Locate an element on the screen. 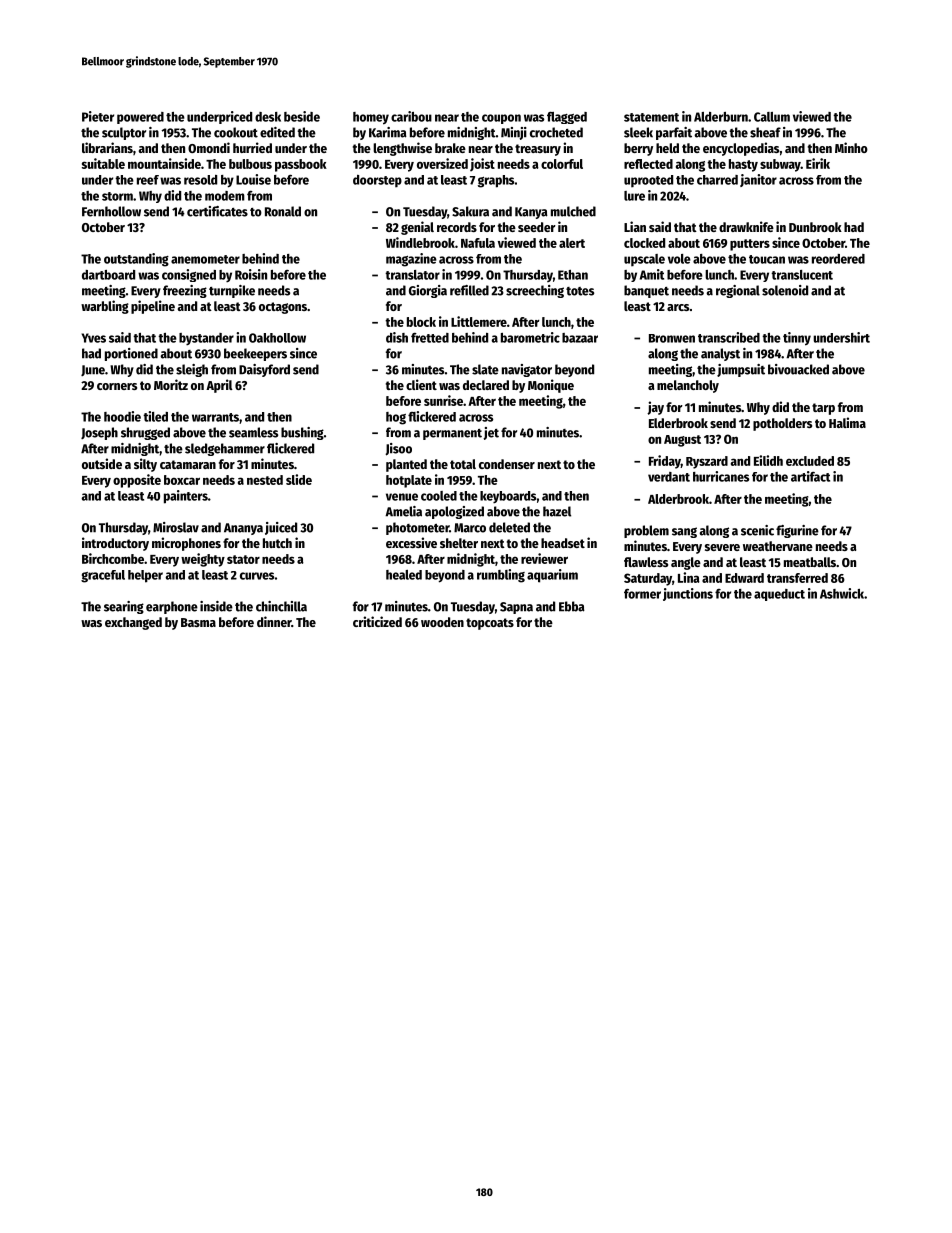 The height and width of the screenshot is (1233, 952). deleted is located at coordinates (509, 527).
